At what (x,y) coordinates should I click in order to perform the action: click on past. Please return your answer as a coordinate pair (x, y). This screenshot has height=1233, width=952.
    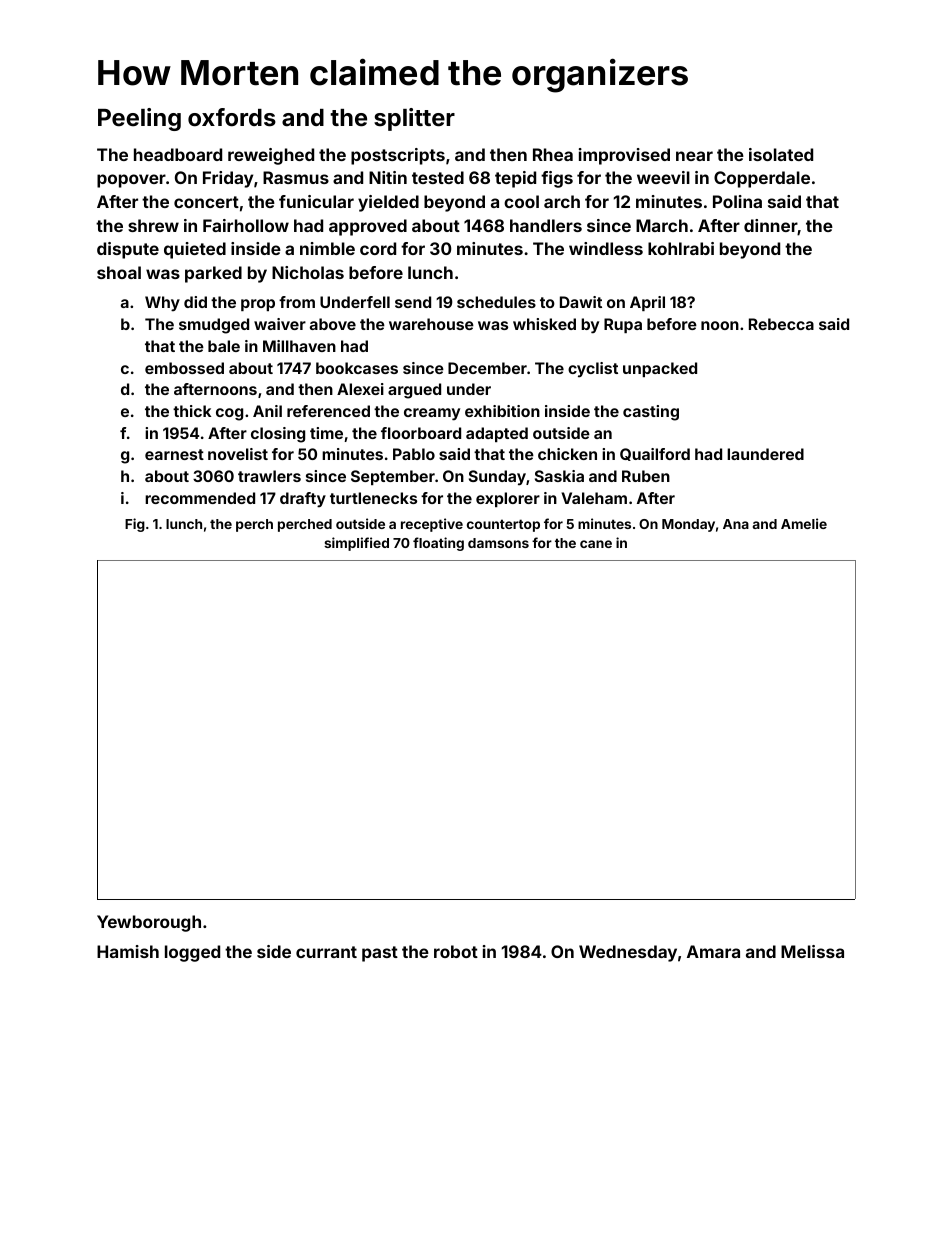
    Looking at the image, I should click on (380, 954).
